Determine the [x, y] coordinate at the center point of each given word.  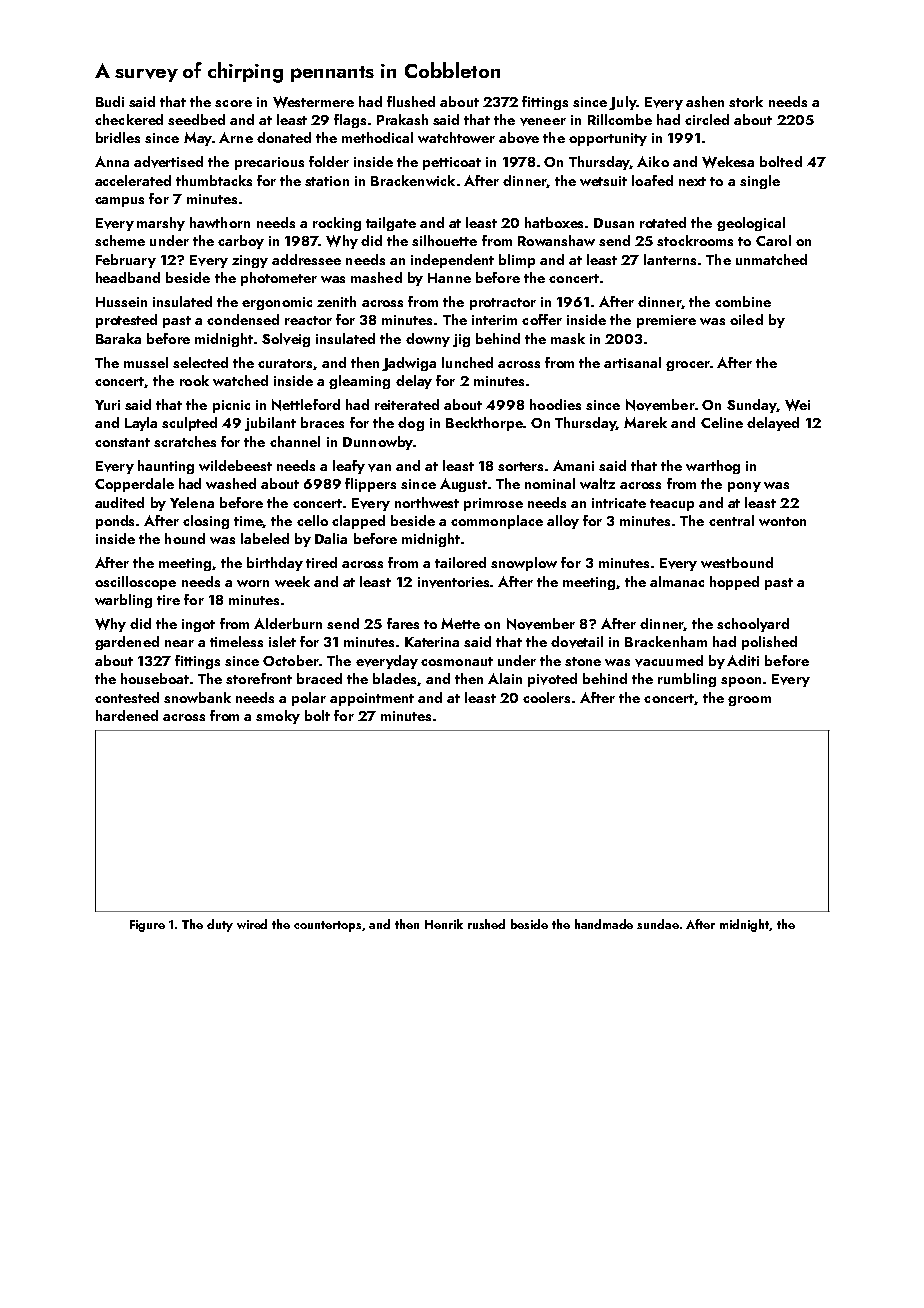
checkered [129, 119]
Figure [147, 926]
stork [746, 101]
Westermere [313, 102]
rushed [486, 924]
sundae [658, 924]
